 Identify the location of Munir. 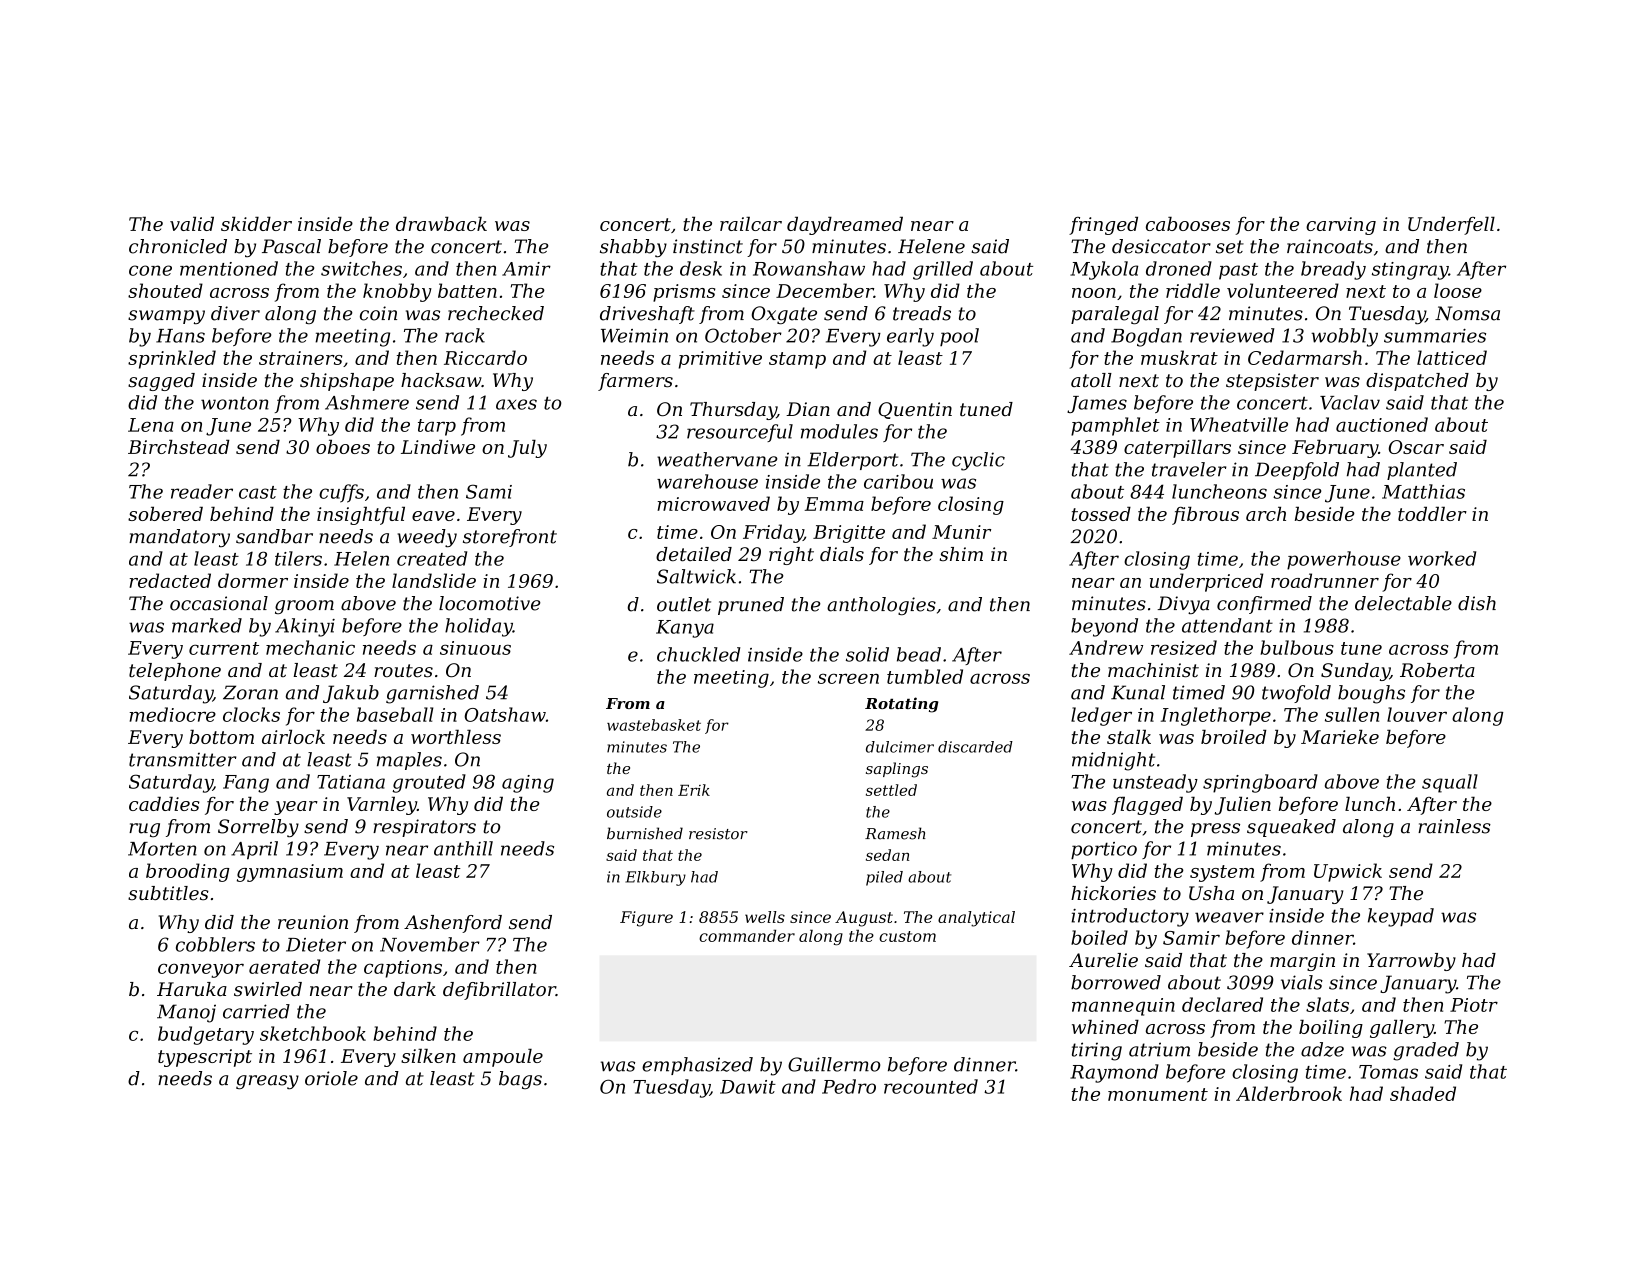
(961, 532).
